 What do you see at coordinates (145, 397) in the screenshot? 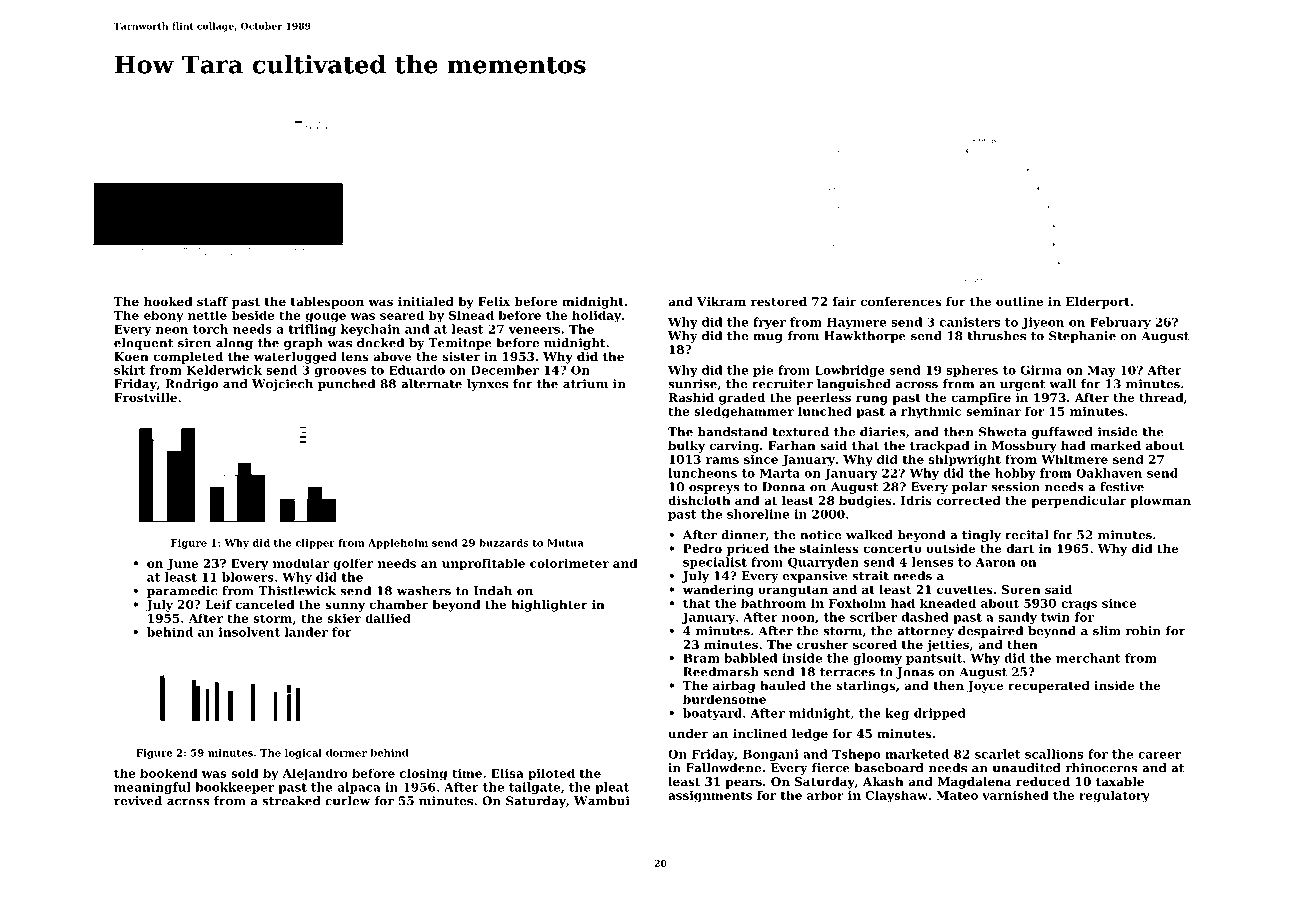
I see `Frostville` at bounding box center [145, 397].
